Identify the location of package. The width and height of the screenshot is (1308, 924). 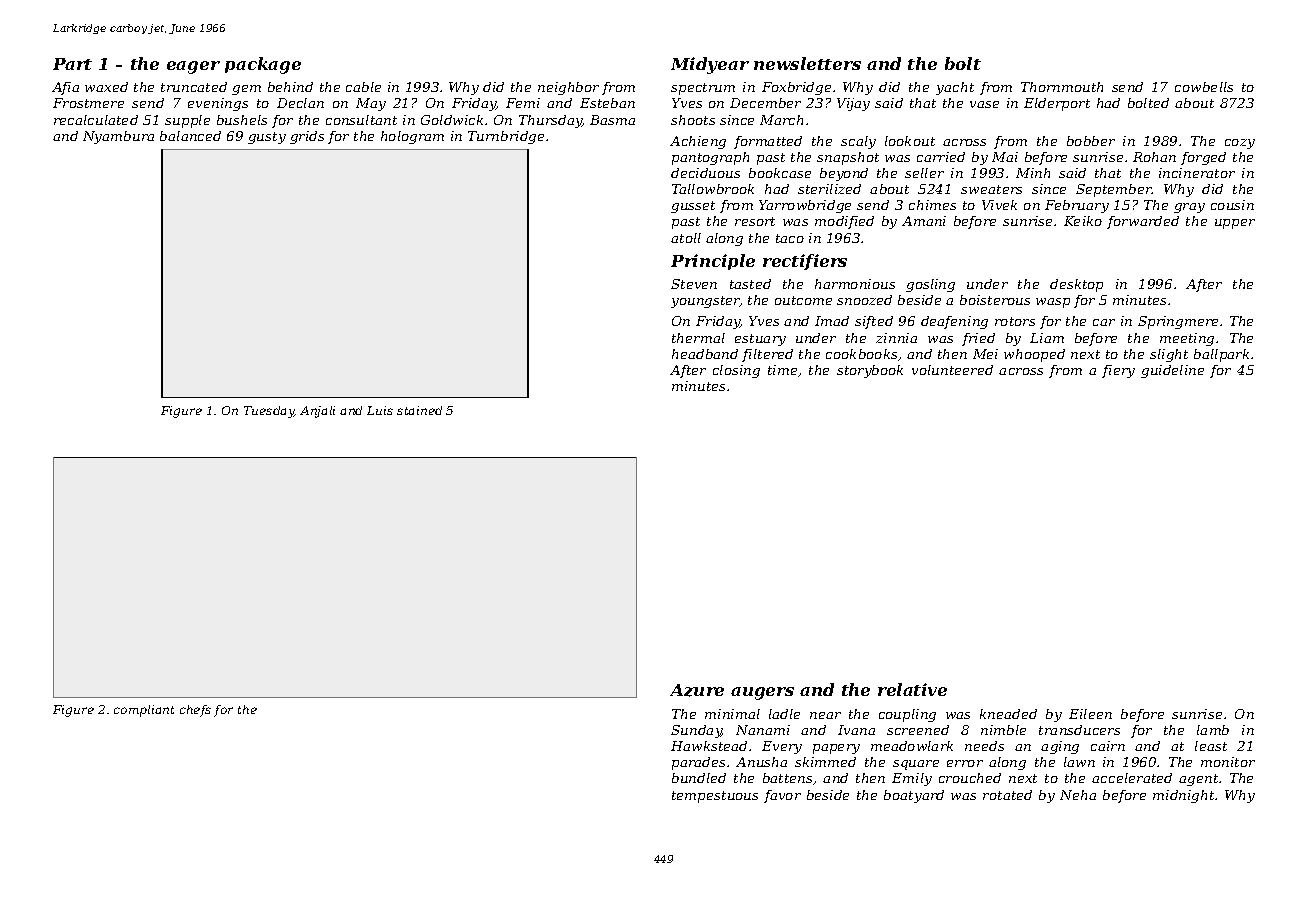
(263, 65).
